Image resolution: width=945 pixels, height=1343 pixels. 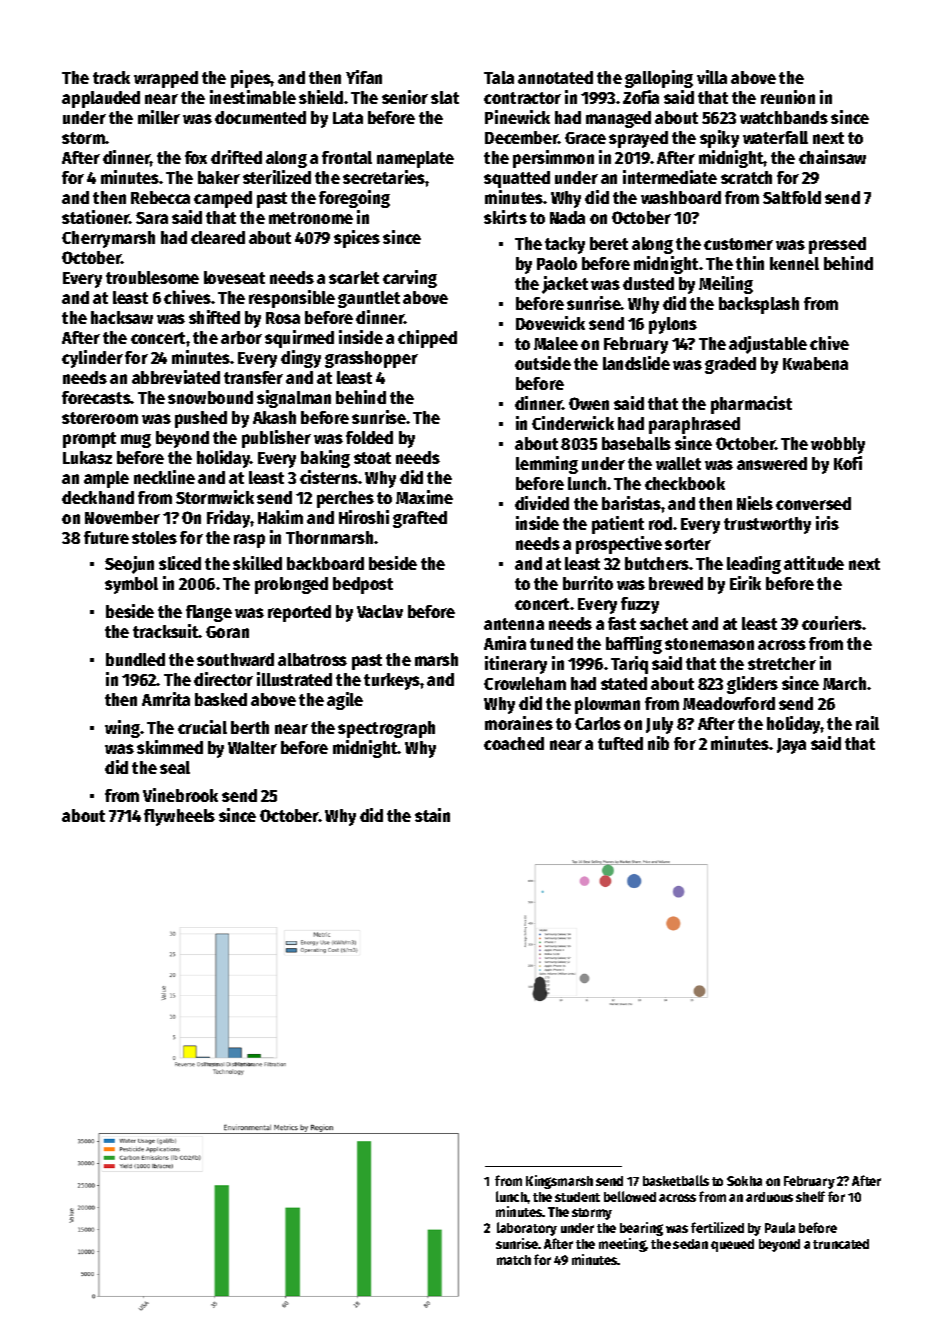 What do you see at coordinates (791, 746) in the document?
I see `Jaya` at bounding box center [791, 746].
